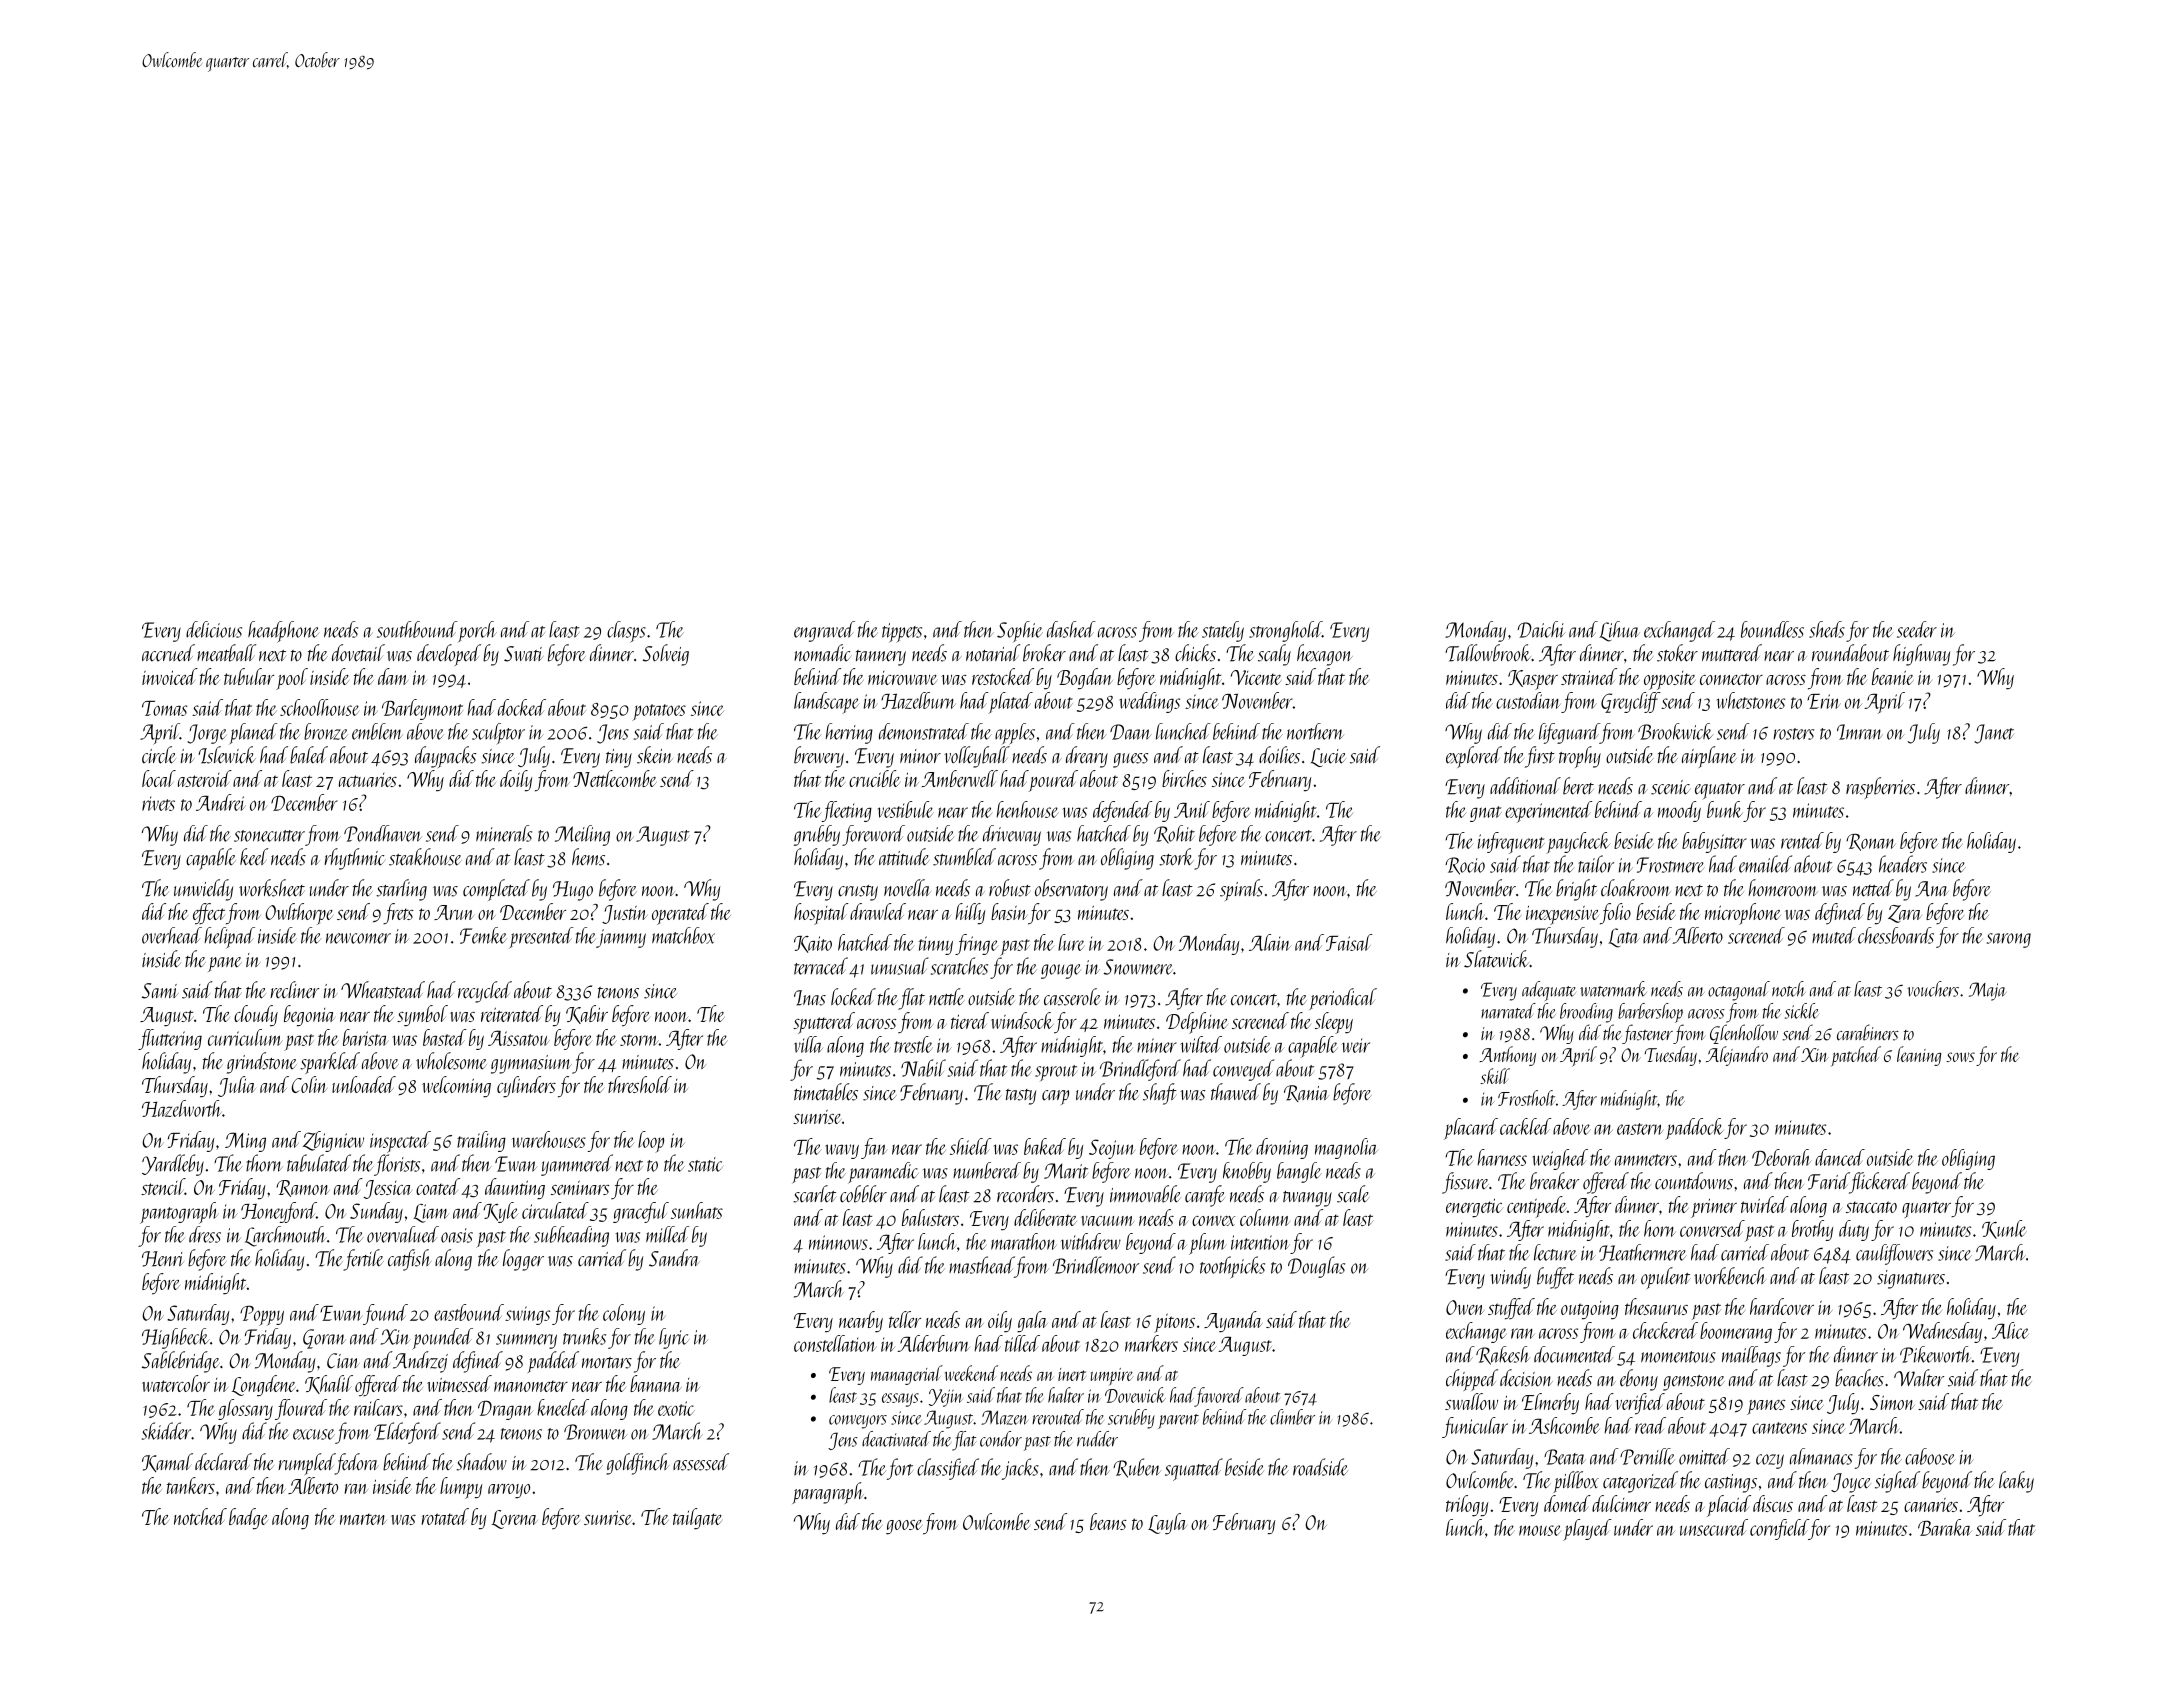  I want to click on goose, so click(904, 1527).
